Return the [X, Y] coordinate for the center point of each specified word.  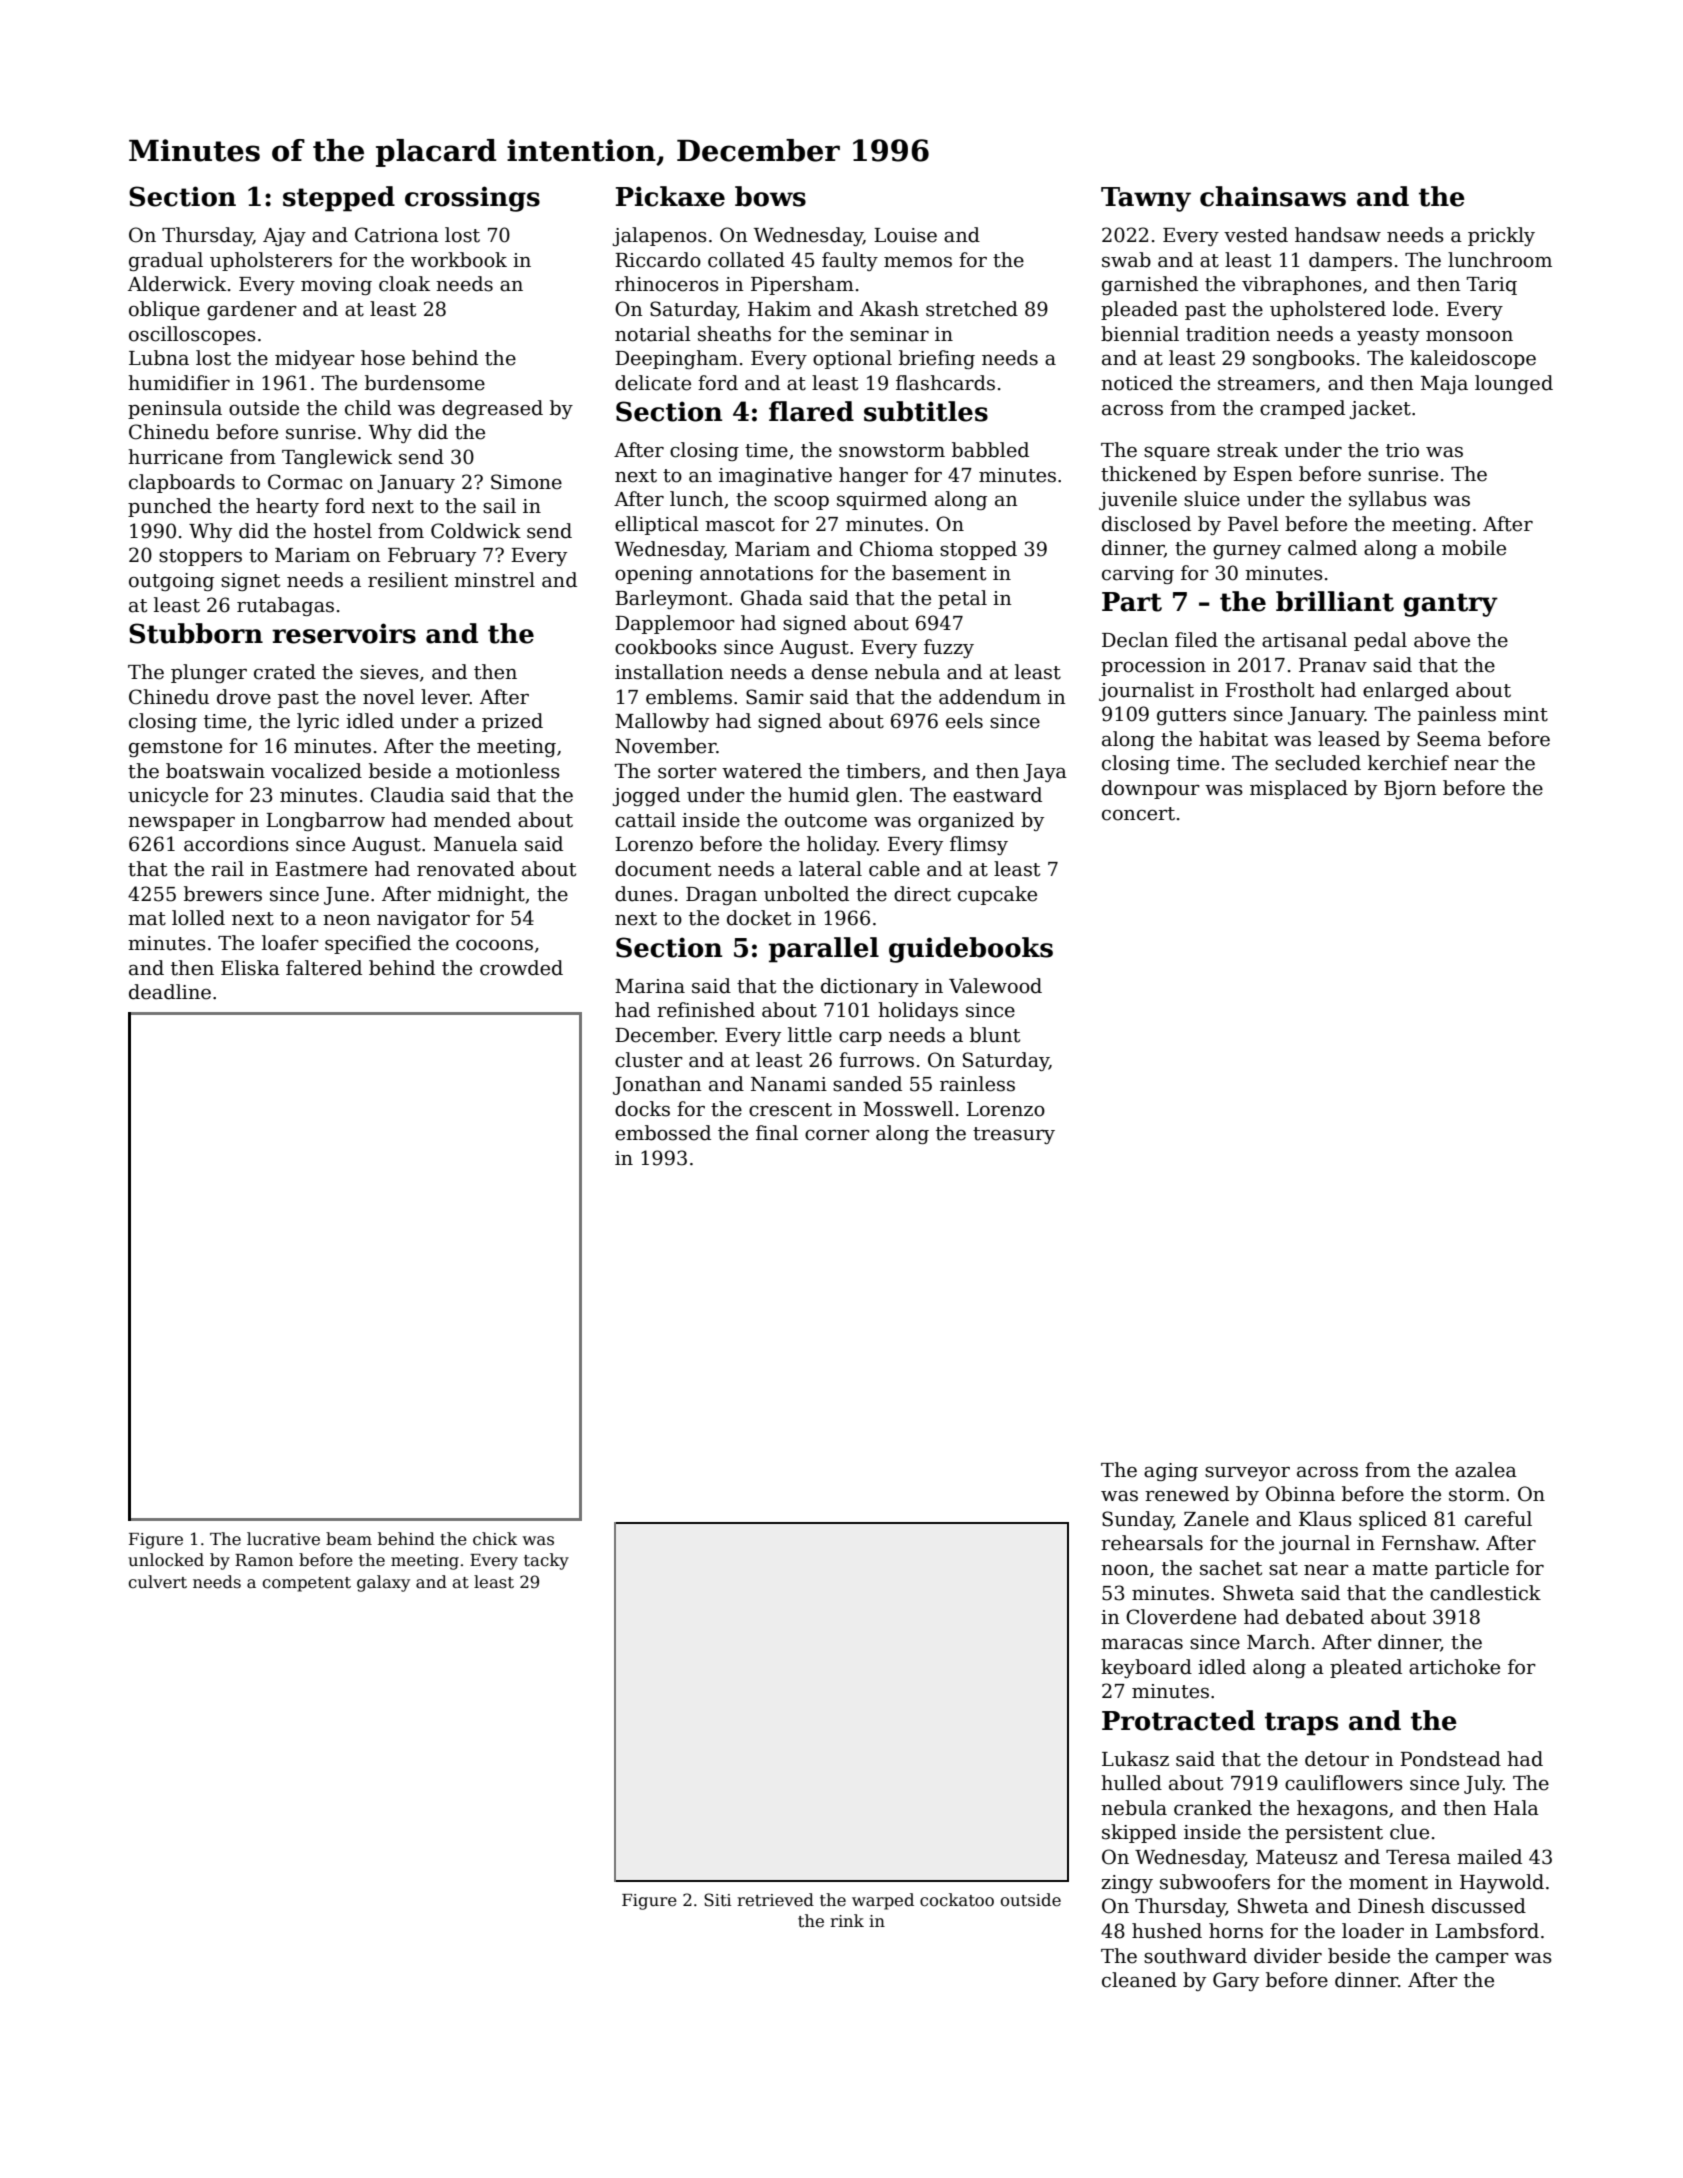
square [1177, 454]
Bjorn [1410, 790]
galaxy [383, 1583]
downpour [1151, 789]
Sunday [1137, 1520]
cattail [645, 820]
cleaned [1139, 1980]
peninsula [175, 409]
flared [811, 411]
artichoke [1454, 1667]
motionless [508, 771]
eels [964, 721]
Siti [718, 1900]
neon [347, 920]
